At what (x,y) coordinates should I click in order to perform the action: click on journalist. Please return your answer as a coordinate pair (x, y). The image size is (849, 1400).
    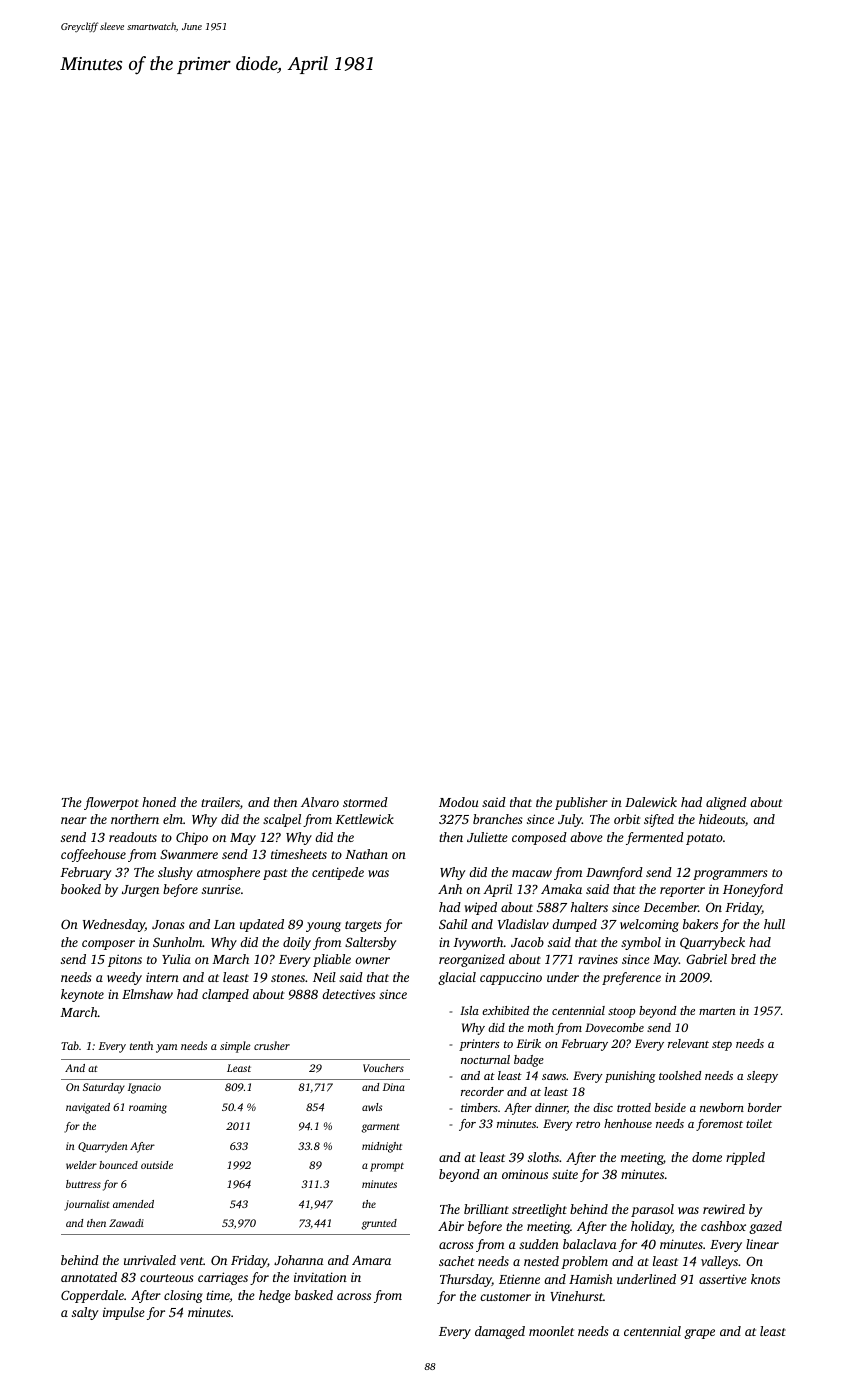
    Looking at the image, I should click on (87, 1205).
